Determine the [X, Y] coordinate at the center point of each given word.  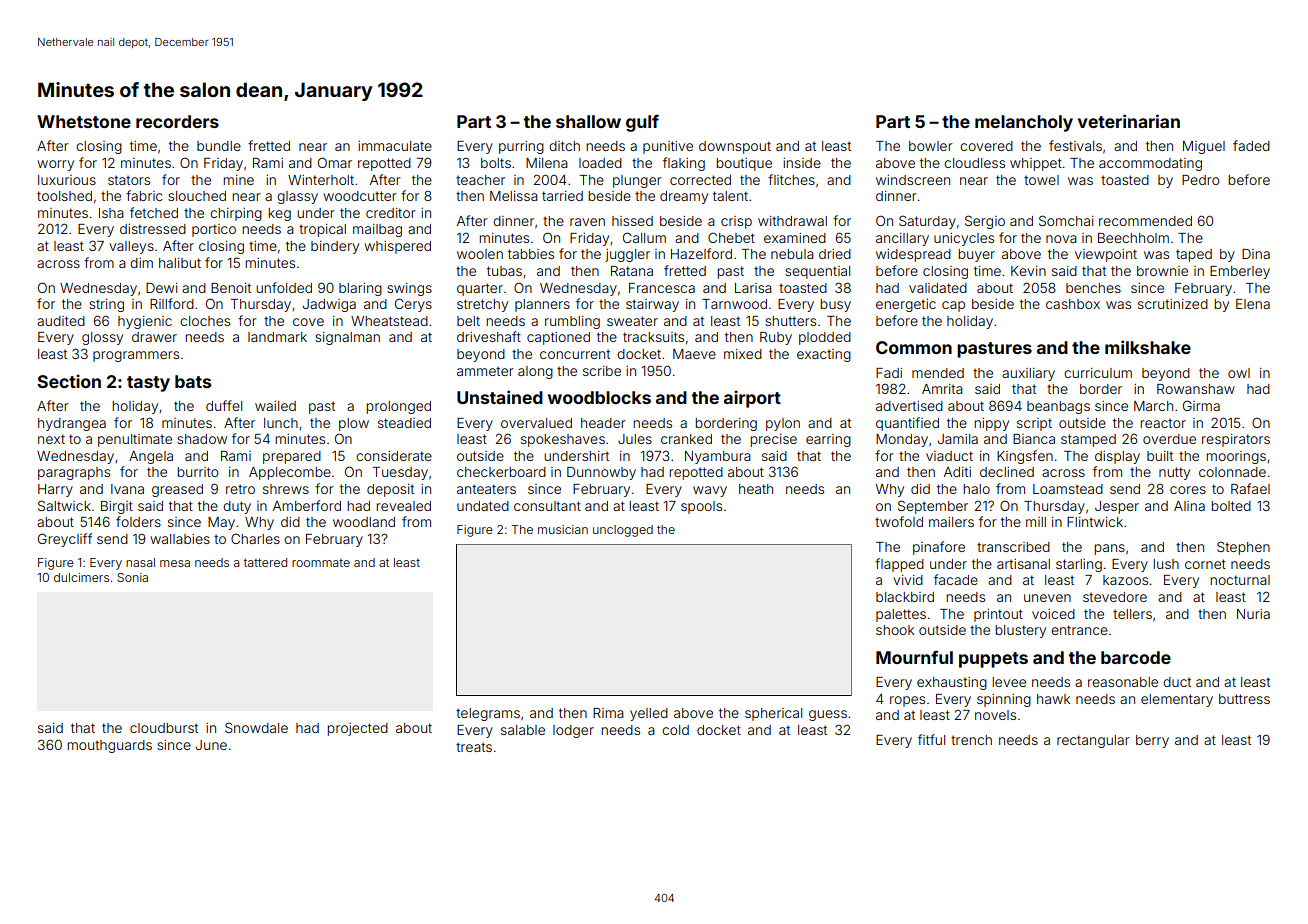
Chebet [731, 237]
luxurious [67, 180]
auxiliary [1028, 374]
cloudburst [164, 728]
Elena [1253, 304]
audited [61, 321]
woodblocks [599, 397]
